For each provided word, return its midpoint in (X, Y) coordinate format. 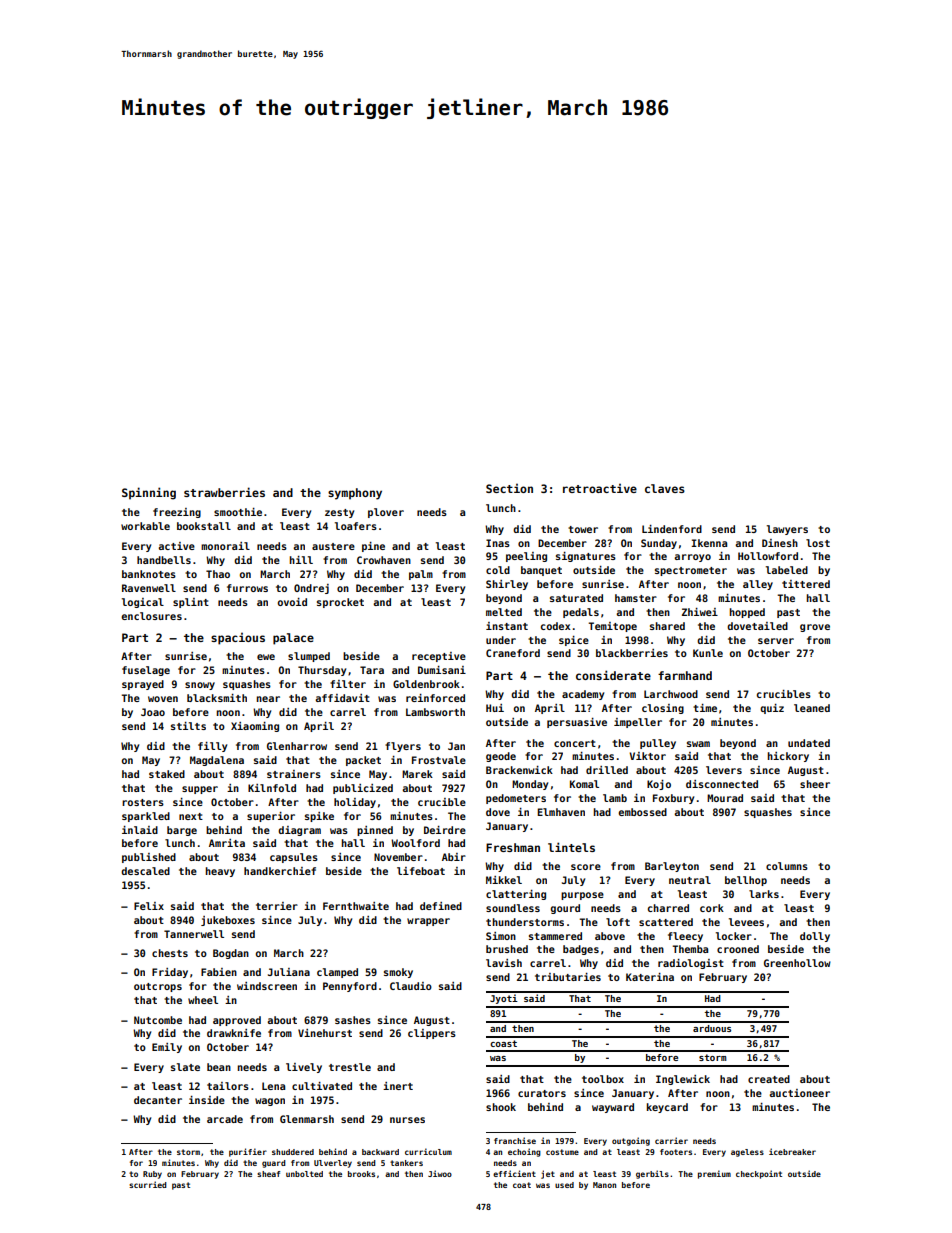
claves (665, 488)
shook (501, 1107)
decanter (158, 1100)
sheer (815, 784)
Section (509, 488)
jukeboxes (228, 921)
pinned (375, 831)
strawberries (224, 492)
